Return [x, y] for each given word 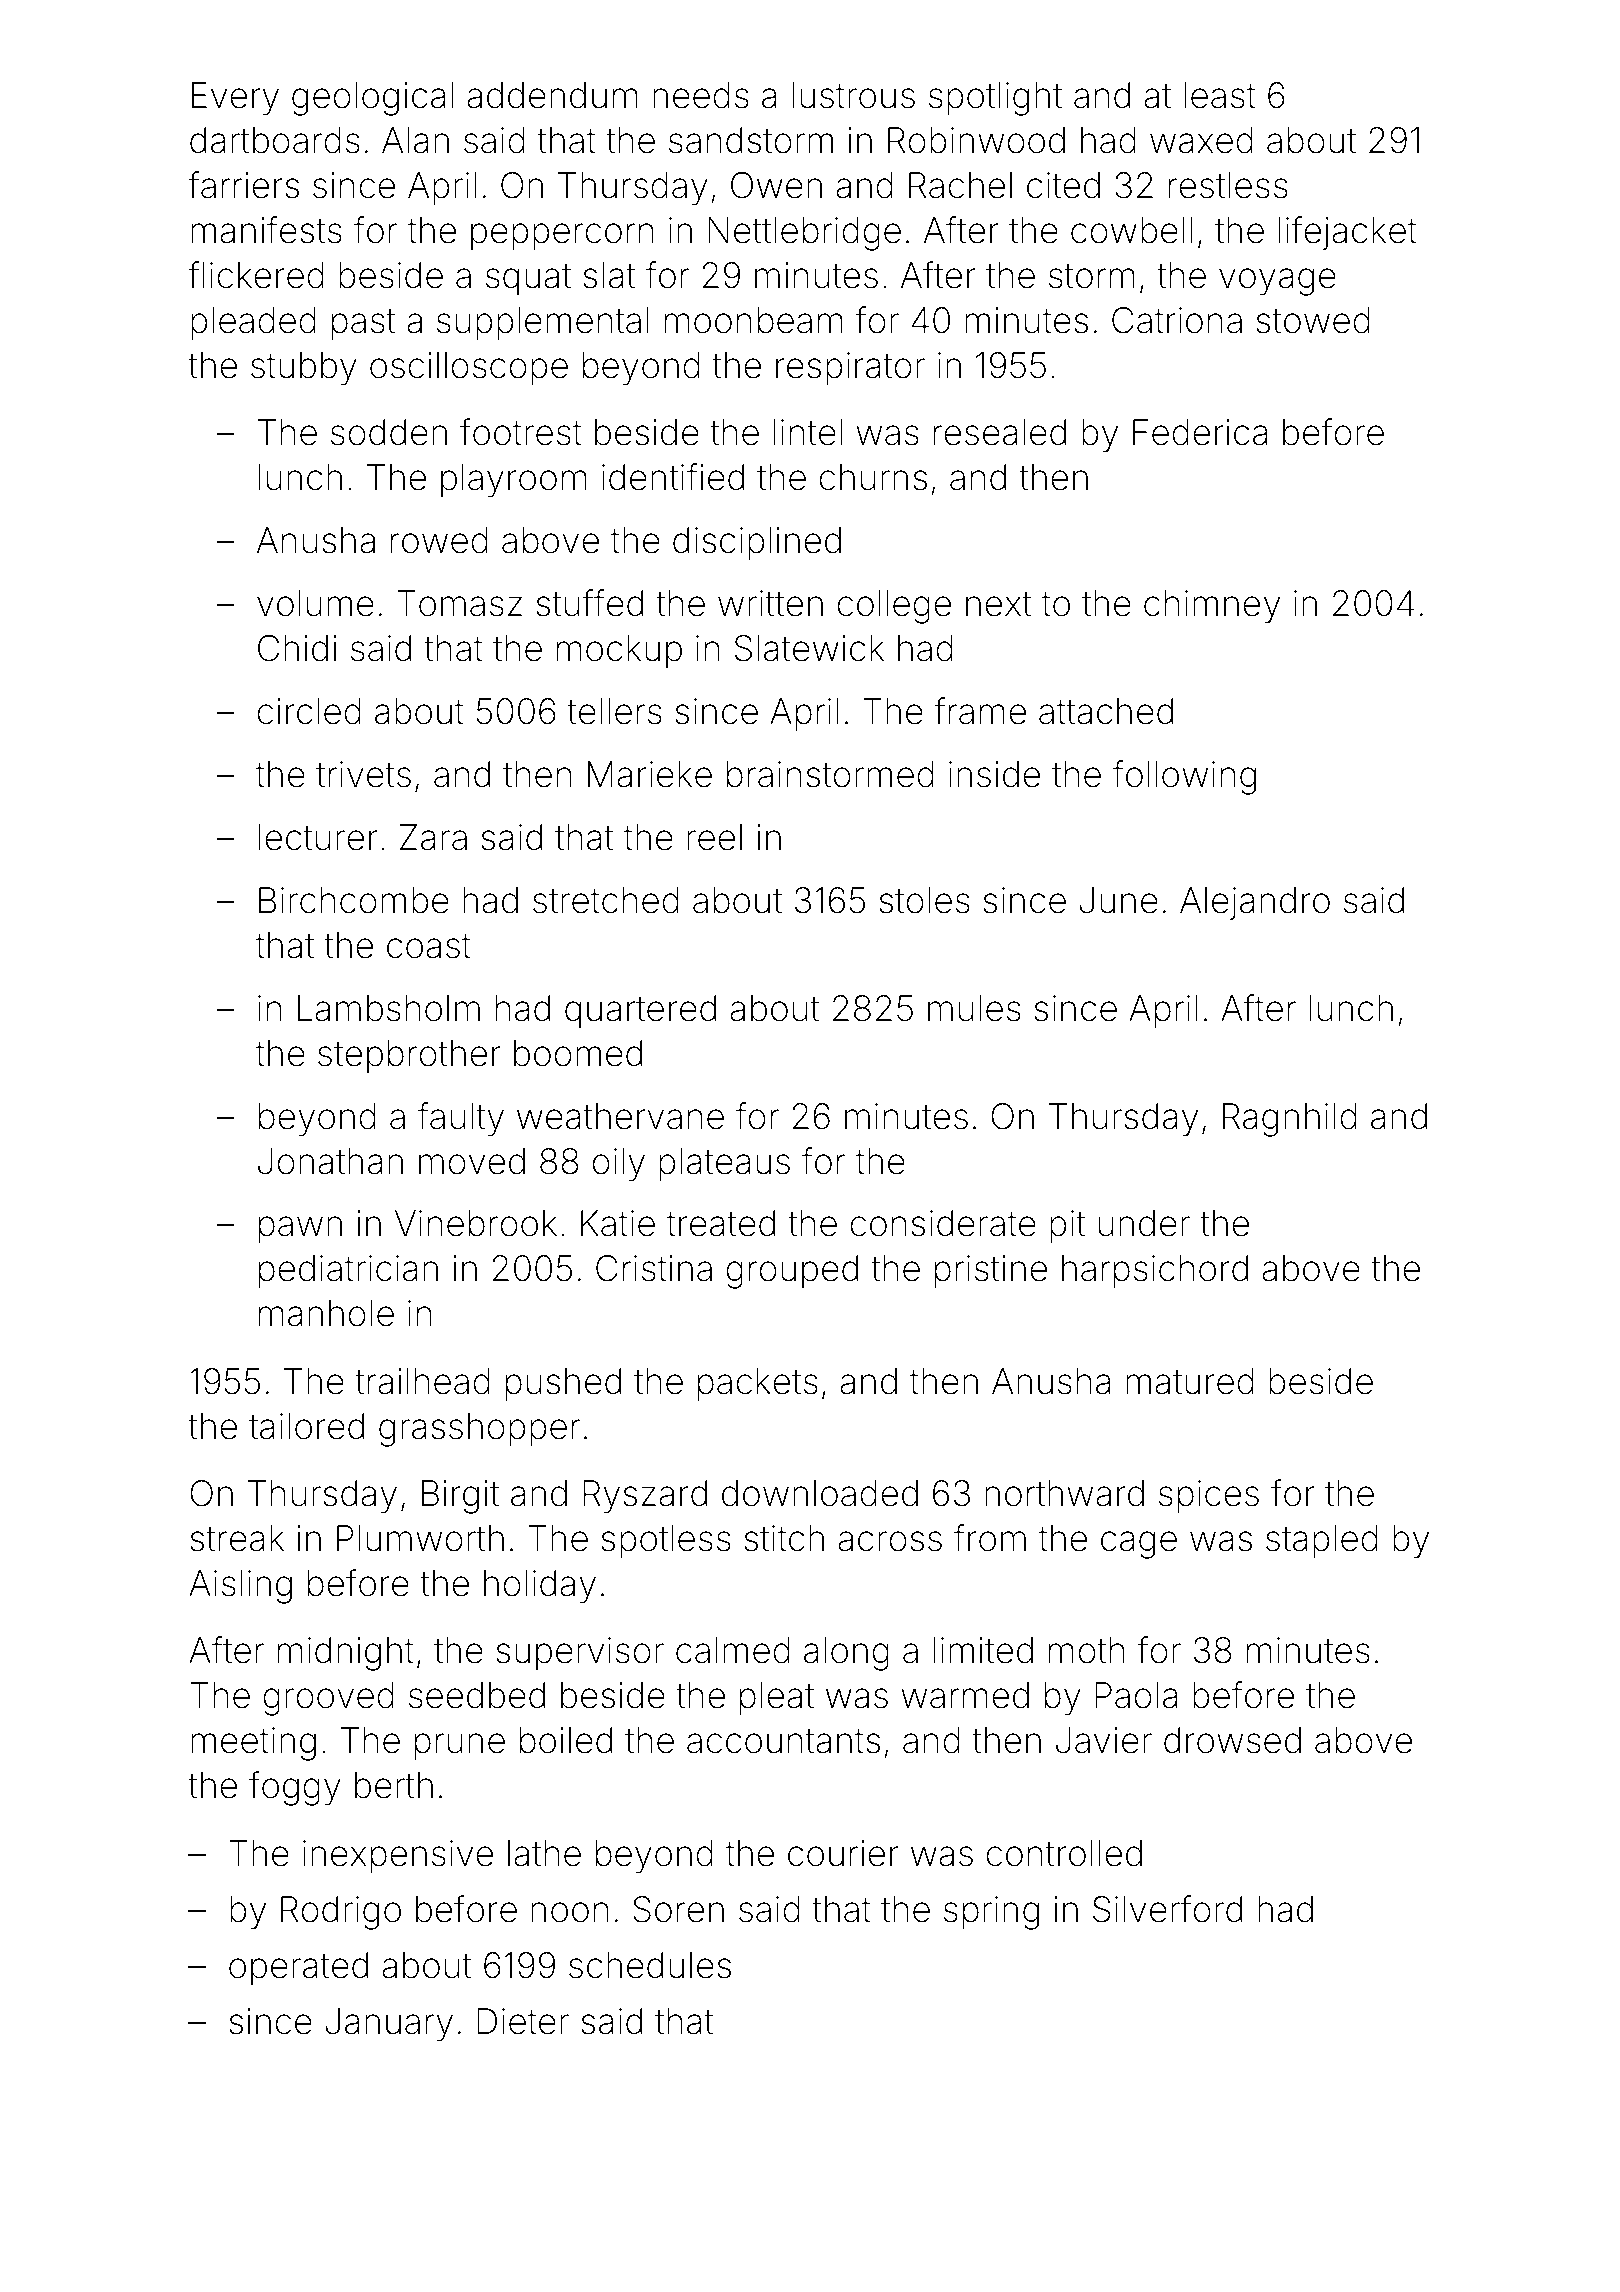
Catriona [1177, 320]
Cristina [654, 1268]
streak [237, 1538]
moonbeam [754, 320]
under [1144, 1223]
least [1220, 95]
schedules [650, 1965]
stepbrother [409, 1056]
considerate [943, 1223]
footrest [521, 432]
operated [298, 1968]
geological [372, 99]
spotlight [995, 99]
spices [1209, 1496]
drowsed [1232, 1740]
